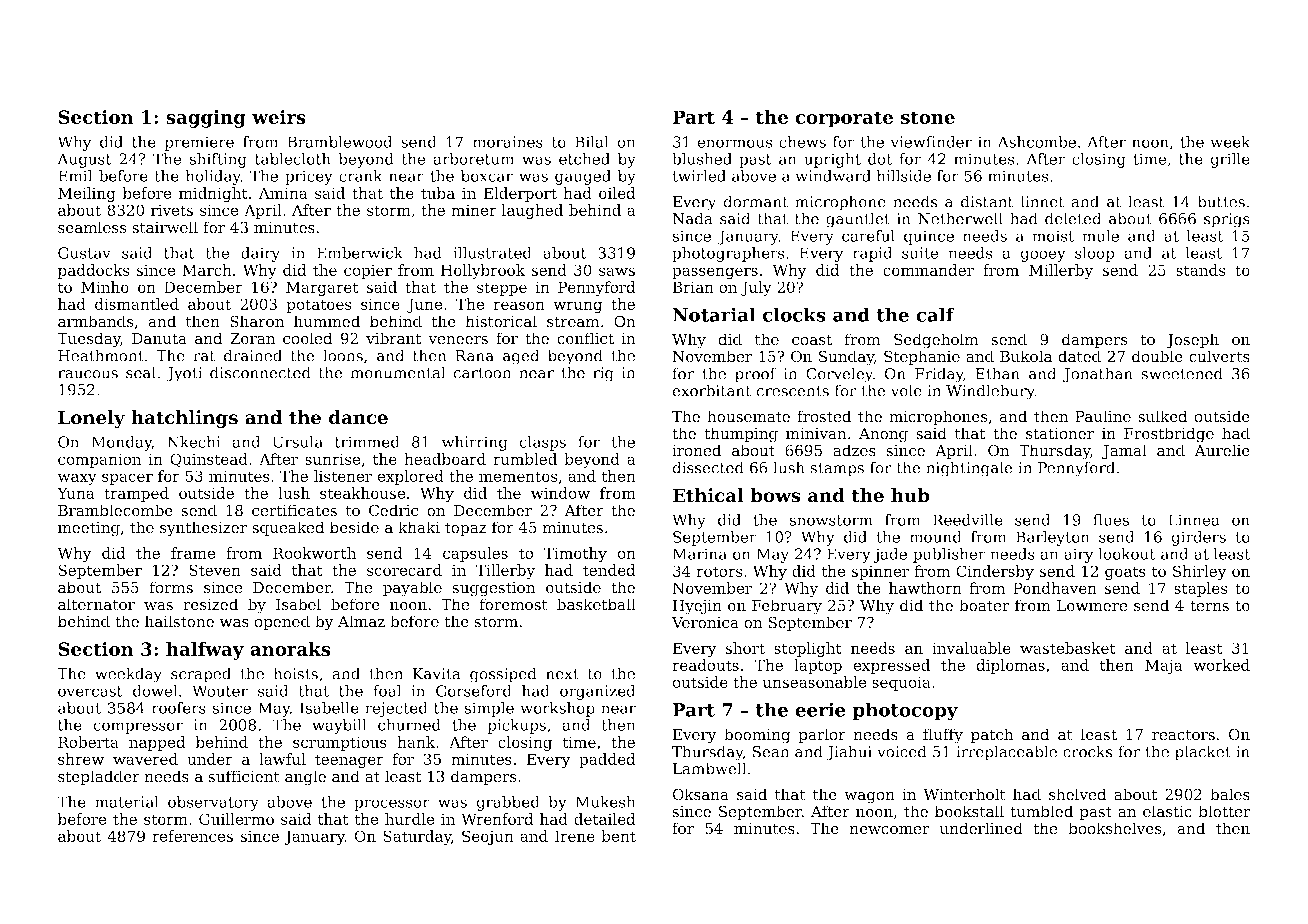  I want to click on Irene, so click(575, 836).
